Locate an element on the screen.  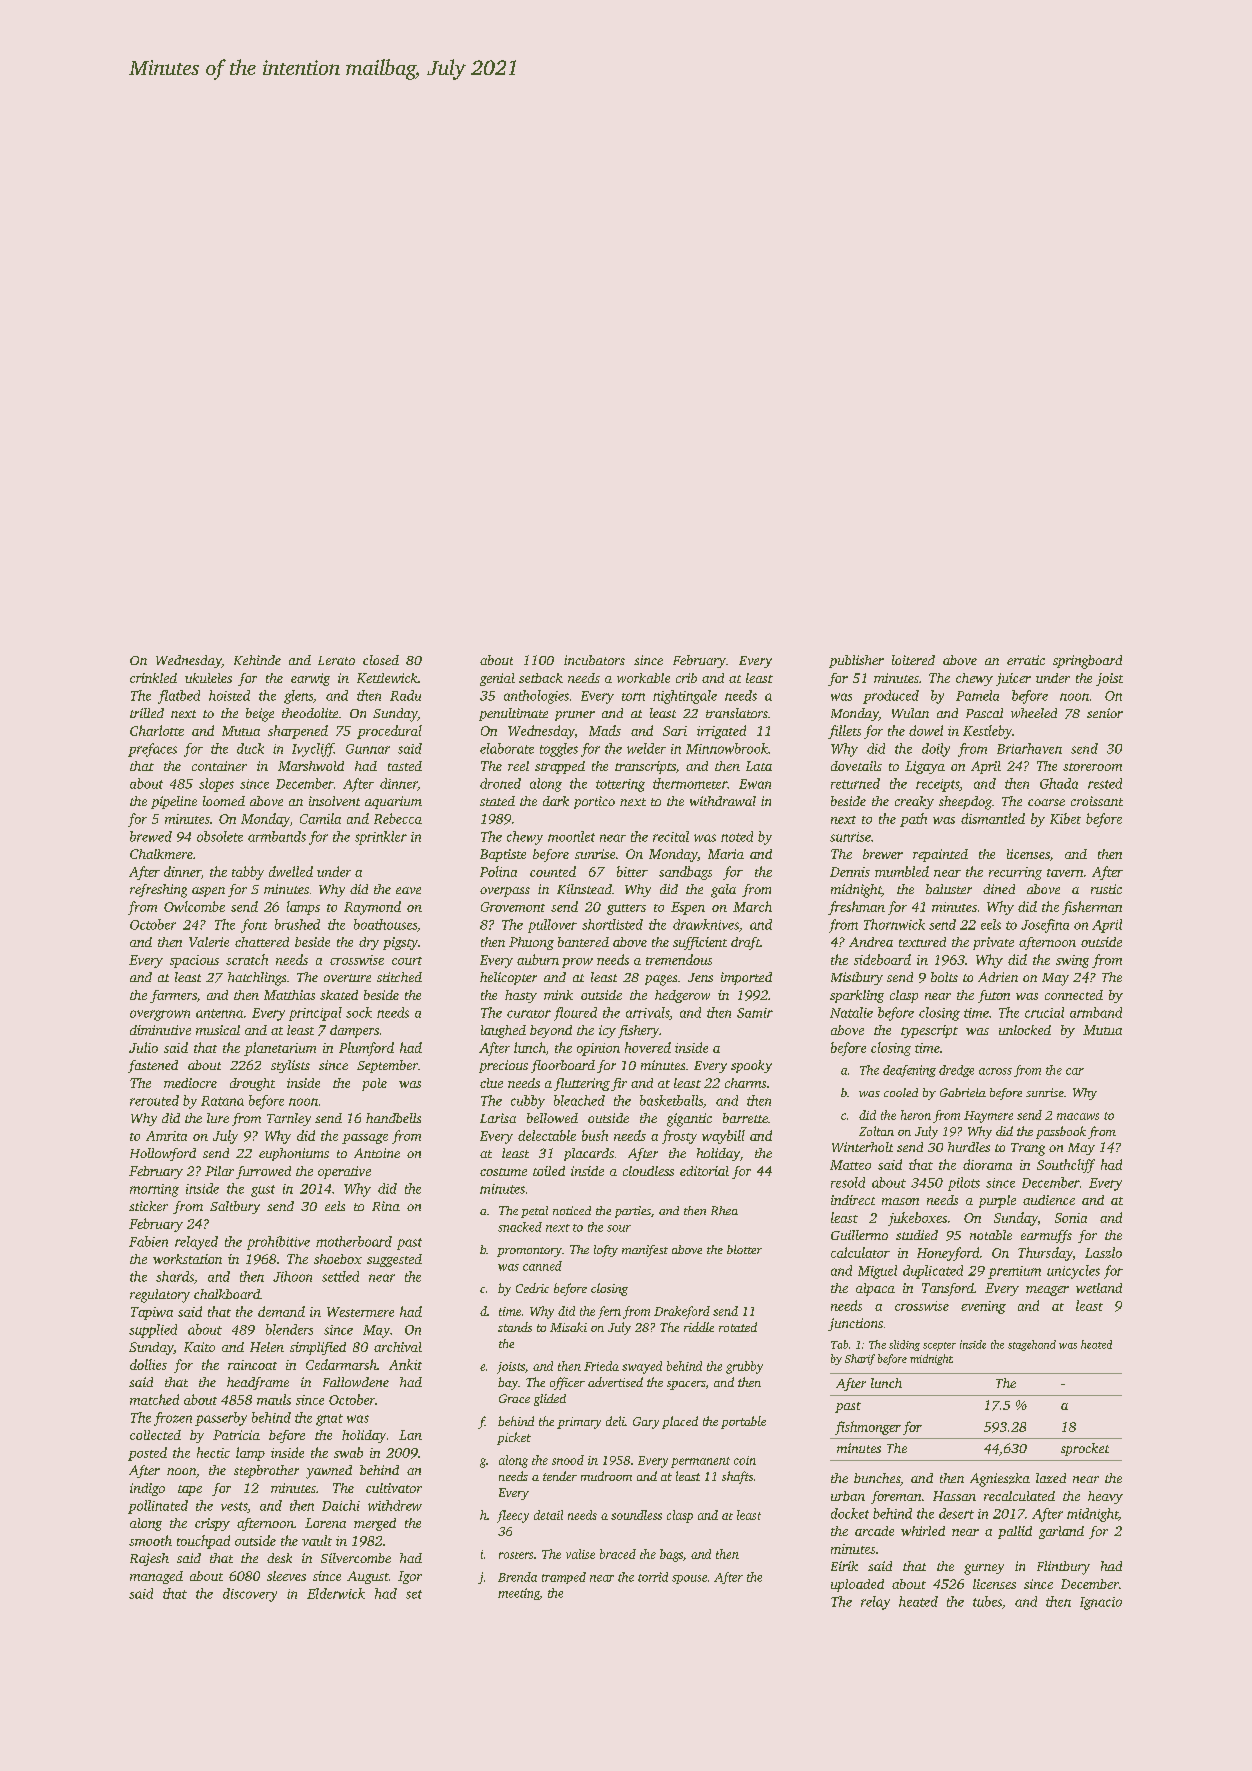
Kehinde is located at coordinates (257, 660).
